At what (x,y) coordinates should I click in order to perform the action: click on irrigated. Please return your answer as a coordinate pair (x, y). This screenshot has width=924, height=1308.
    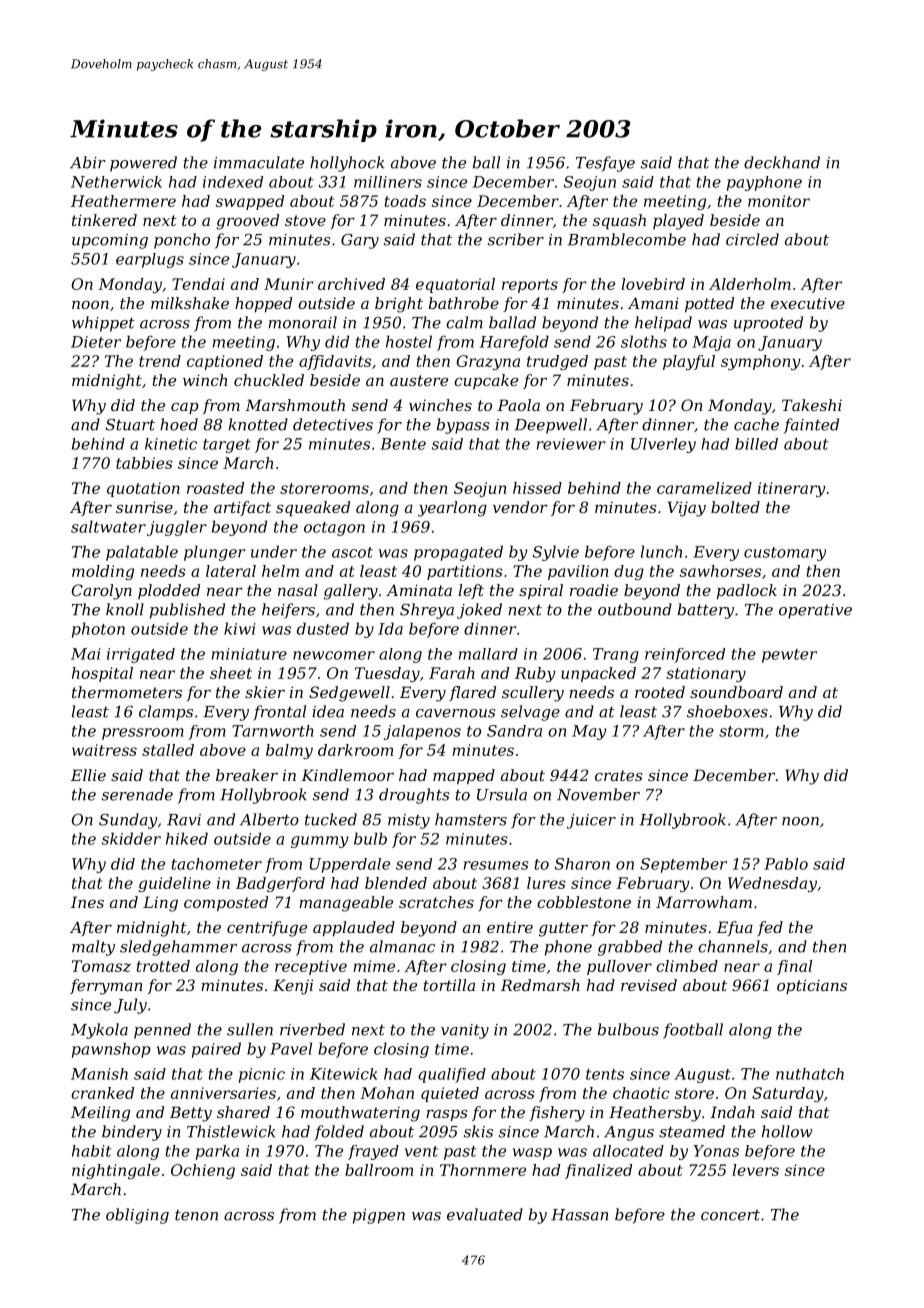
    Looking at the image, I should click on (141, 655).
